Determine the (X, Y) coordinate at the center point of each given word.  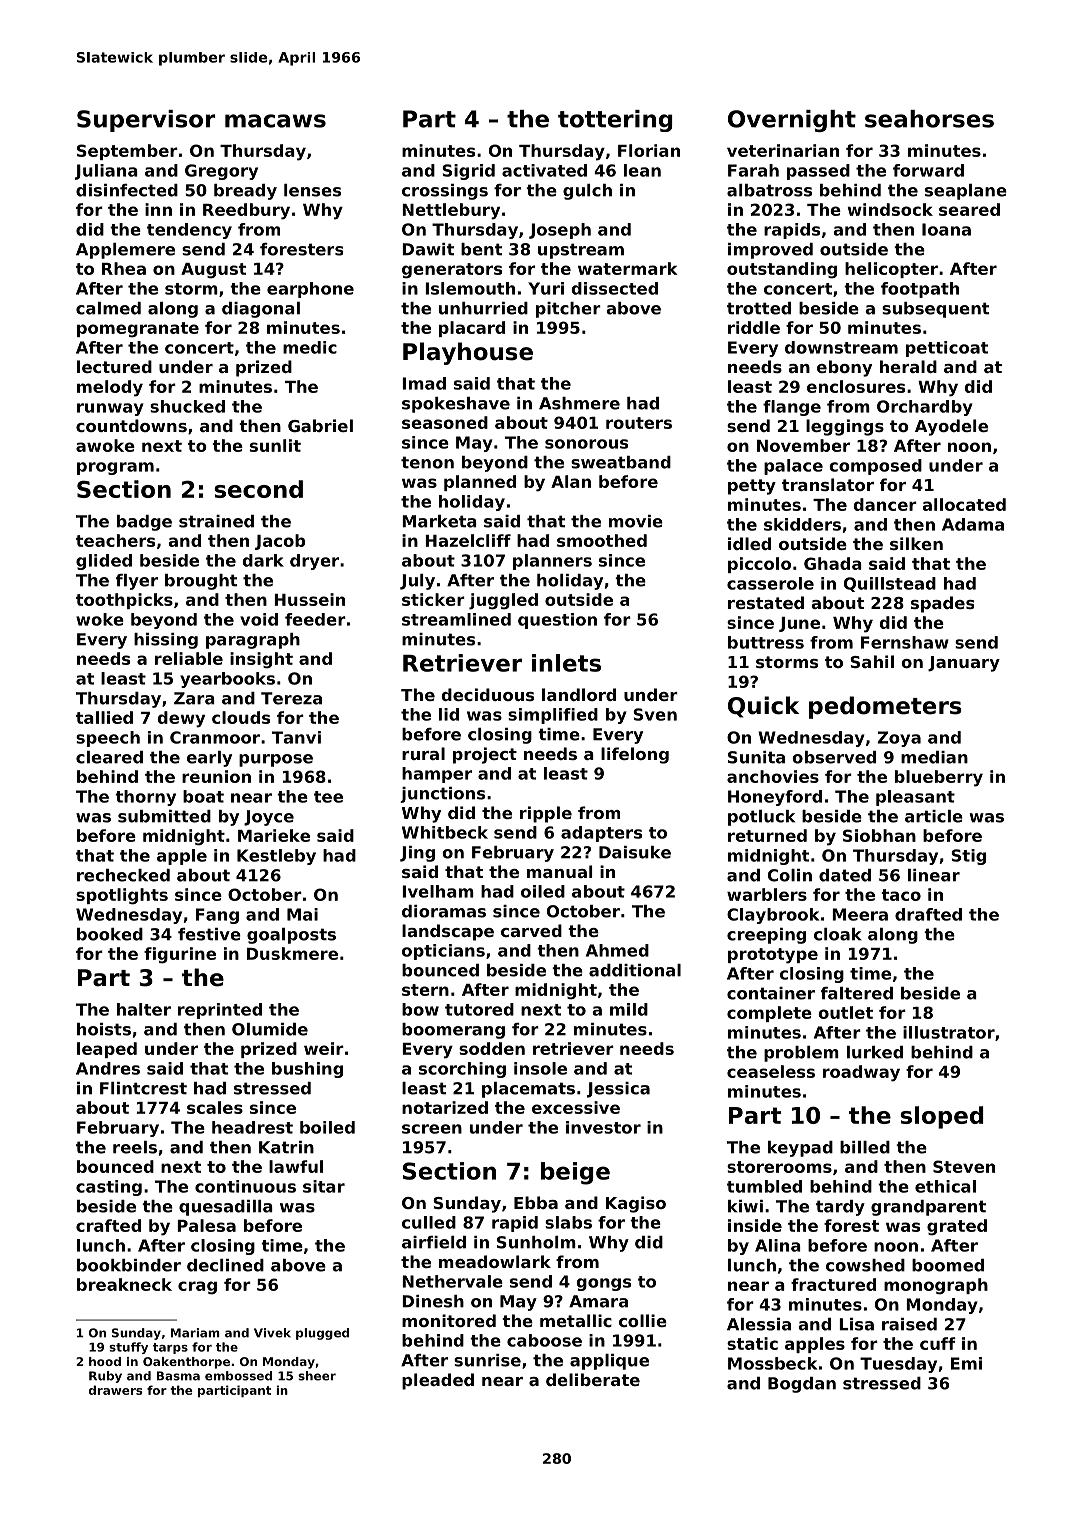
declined (225, 1265)
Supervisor (146, 121)
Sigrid (468, 172)
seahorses (929, 119)
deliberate (593, 1379)
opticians (443, 952)
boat (203, 796)
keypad (800, 1149)
